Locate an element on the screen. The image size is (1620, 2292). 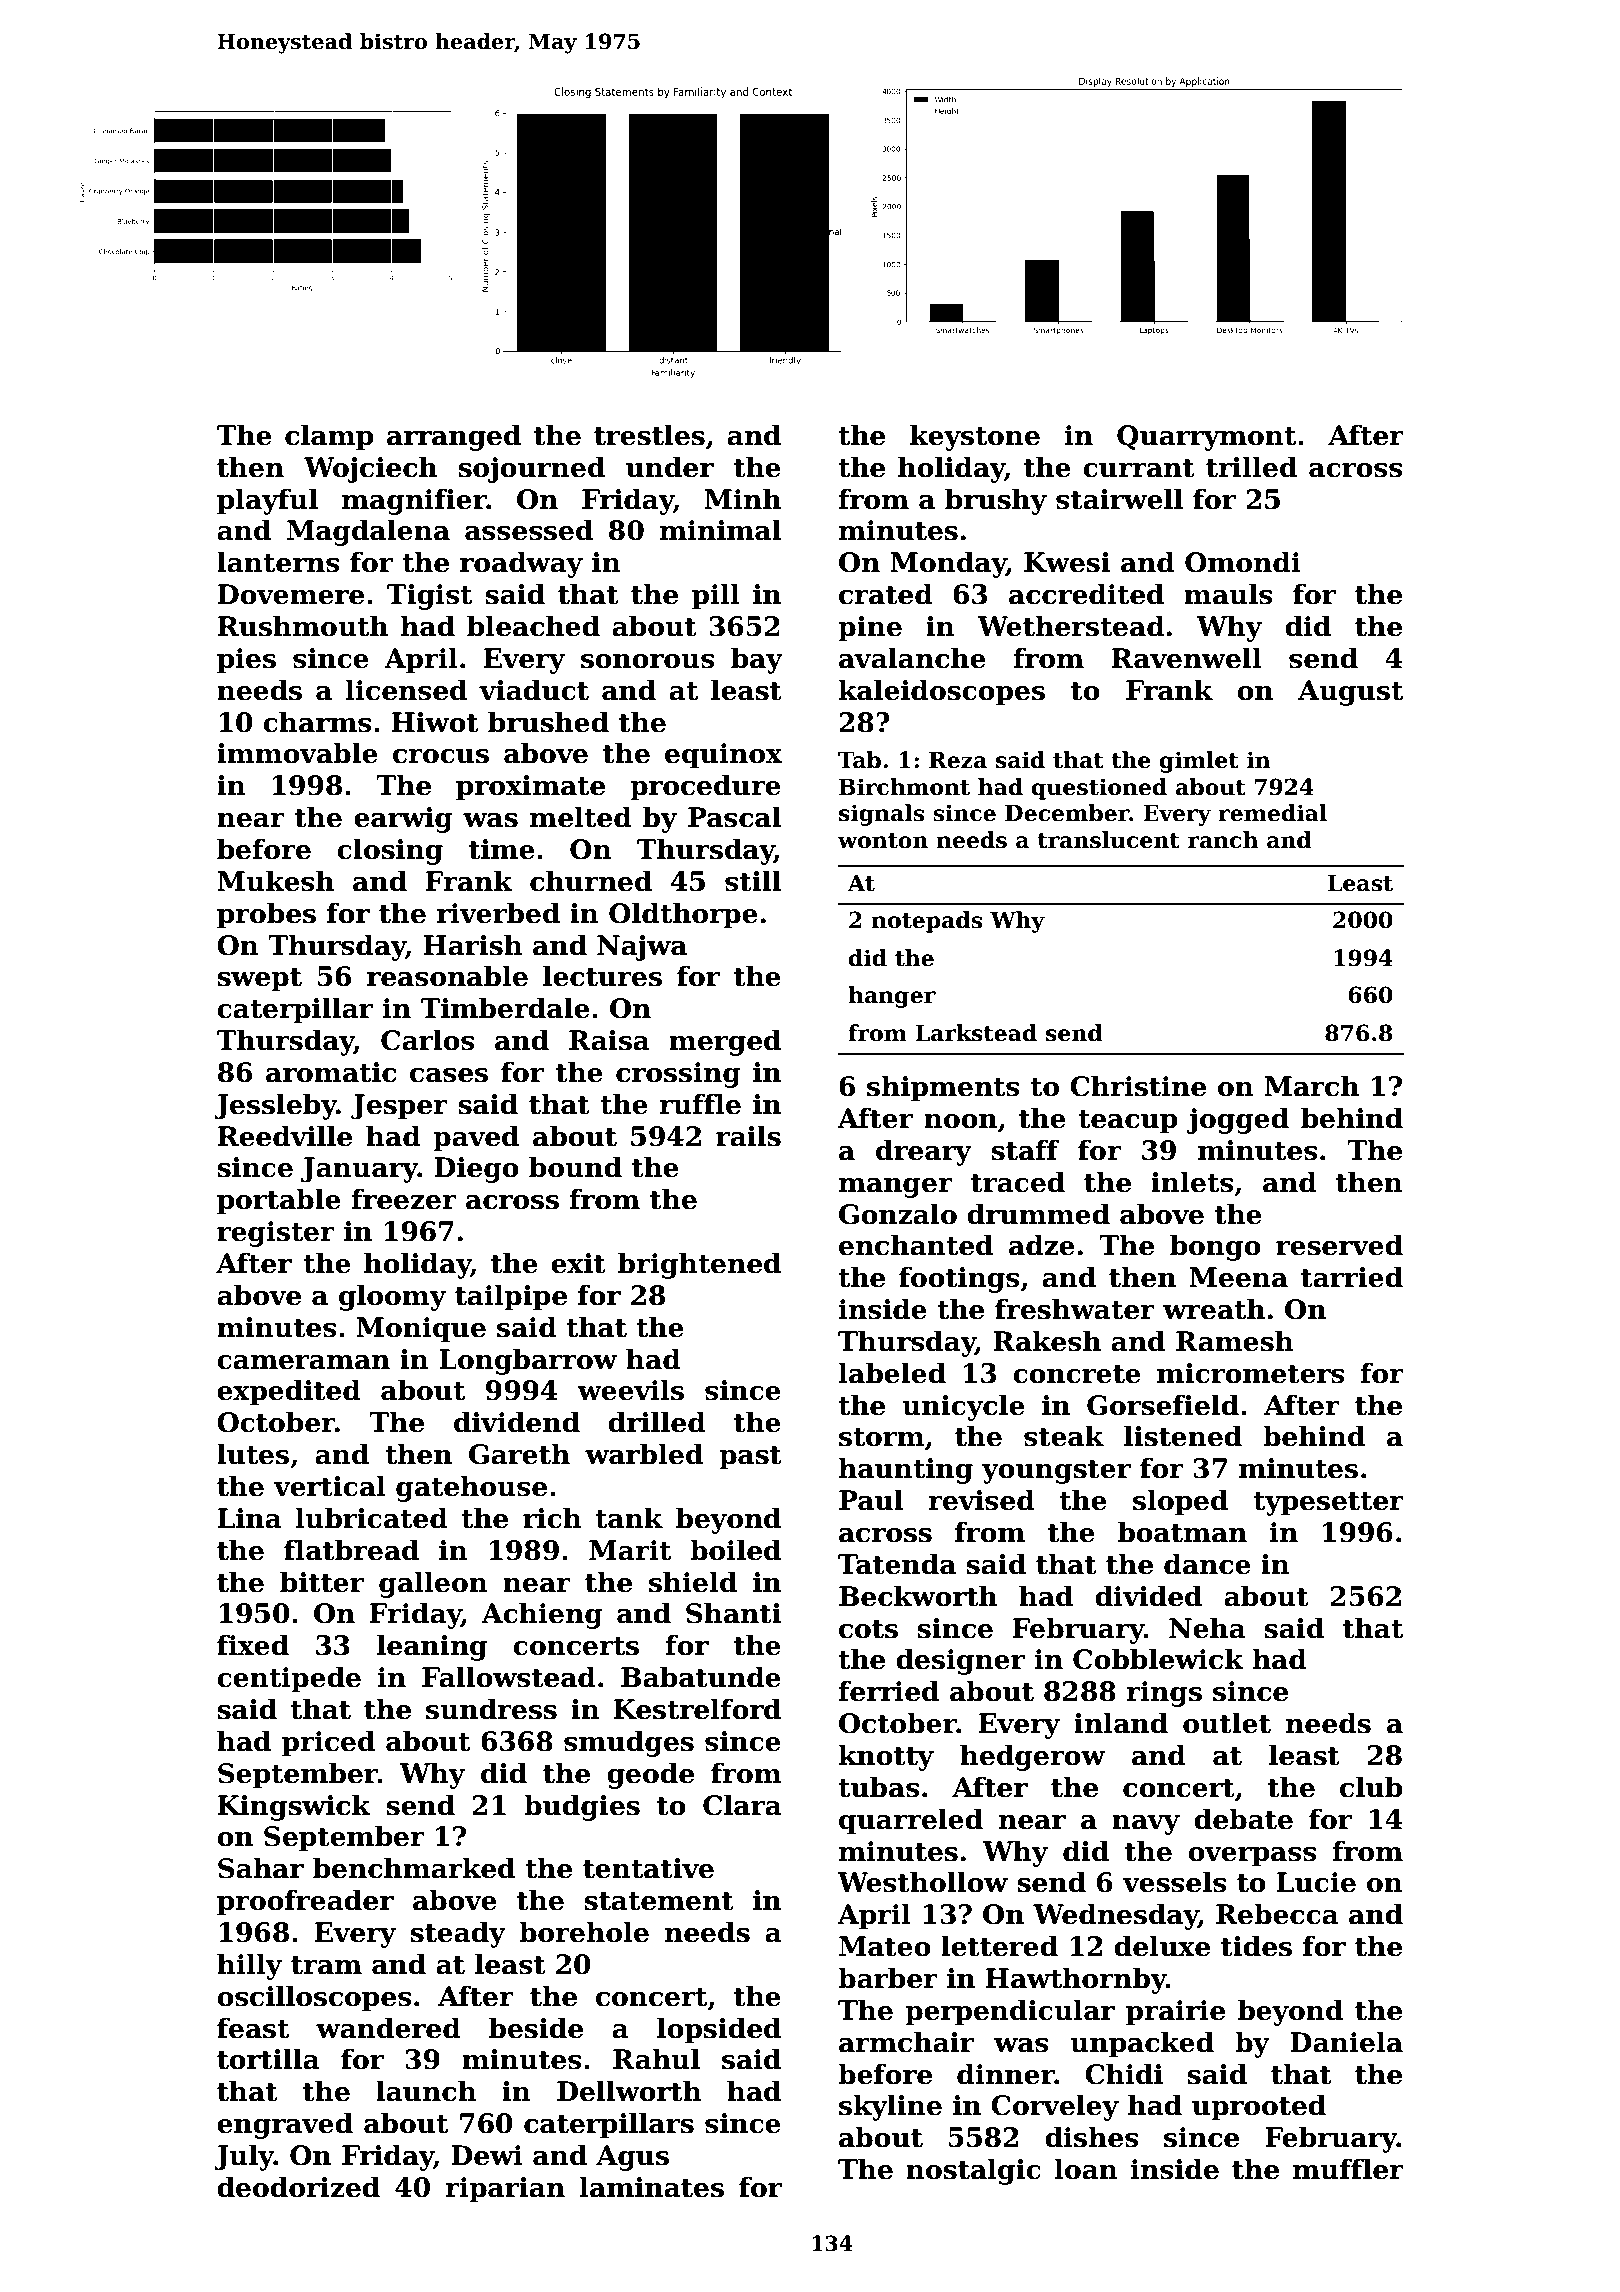
Christine is located at coordinates (1138, 1086).
